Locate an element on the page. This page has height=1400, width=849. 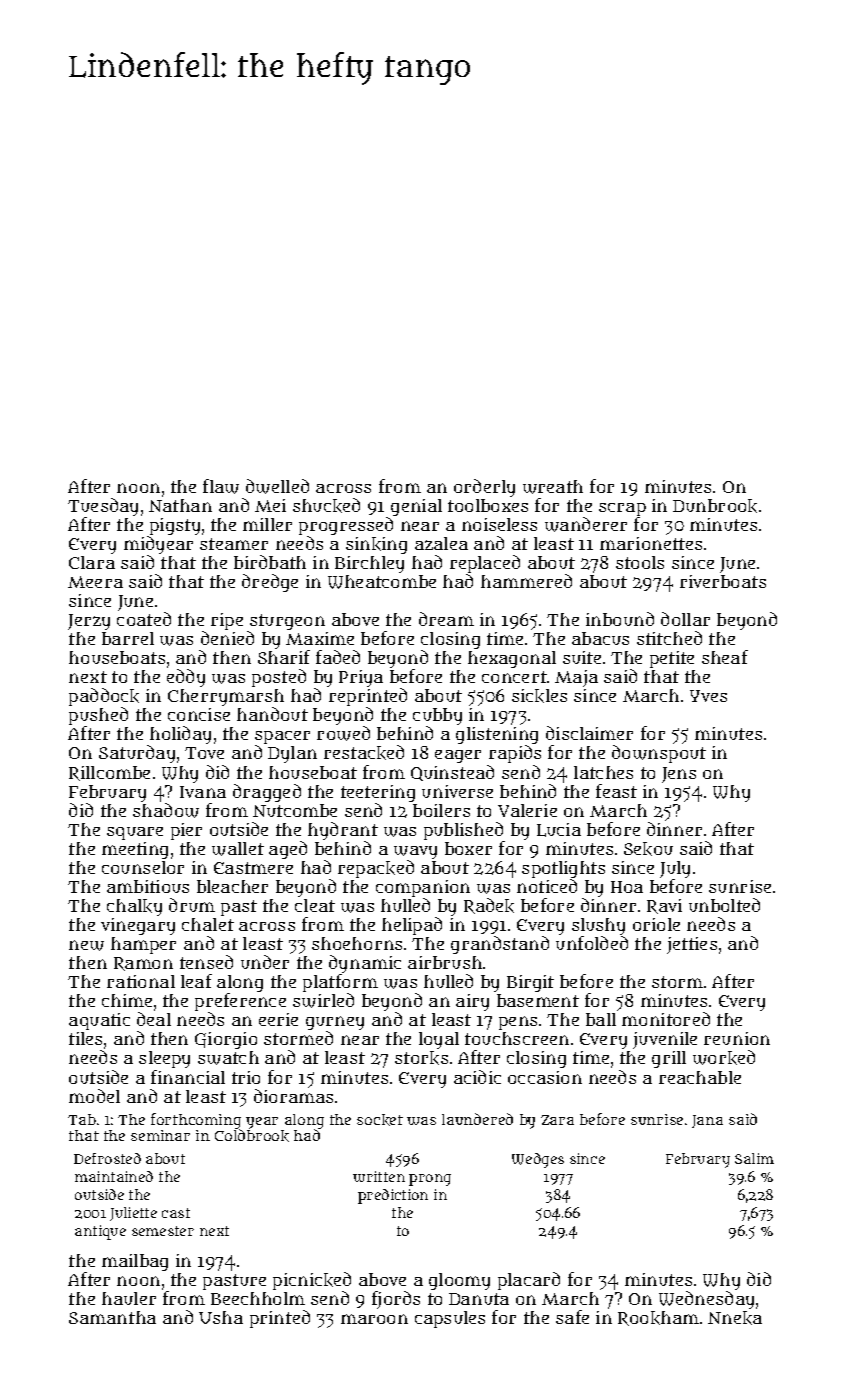
Nneka is located at coordinates (735, 1318).
